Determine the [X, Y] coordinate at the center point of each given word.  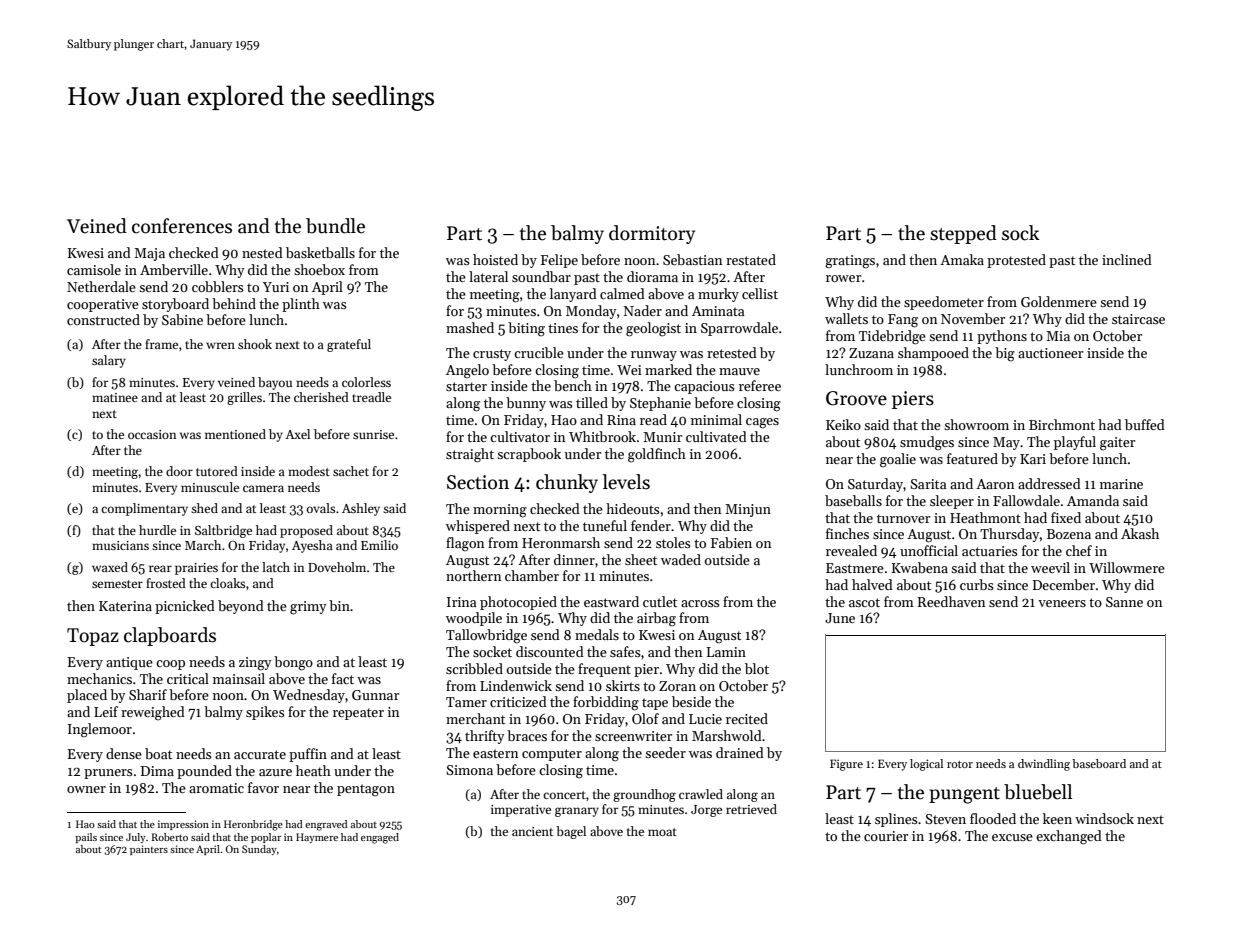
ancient [532, 831]
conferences [182, 226]
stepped [963, 234]
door [179, 471]
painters [149, 850]
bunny [526, 404]
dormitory [652, 234]
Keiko [843, 424]
